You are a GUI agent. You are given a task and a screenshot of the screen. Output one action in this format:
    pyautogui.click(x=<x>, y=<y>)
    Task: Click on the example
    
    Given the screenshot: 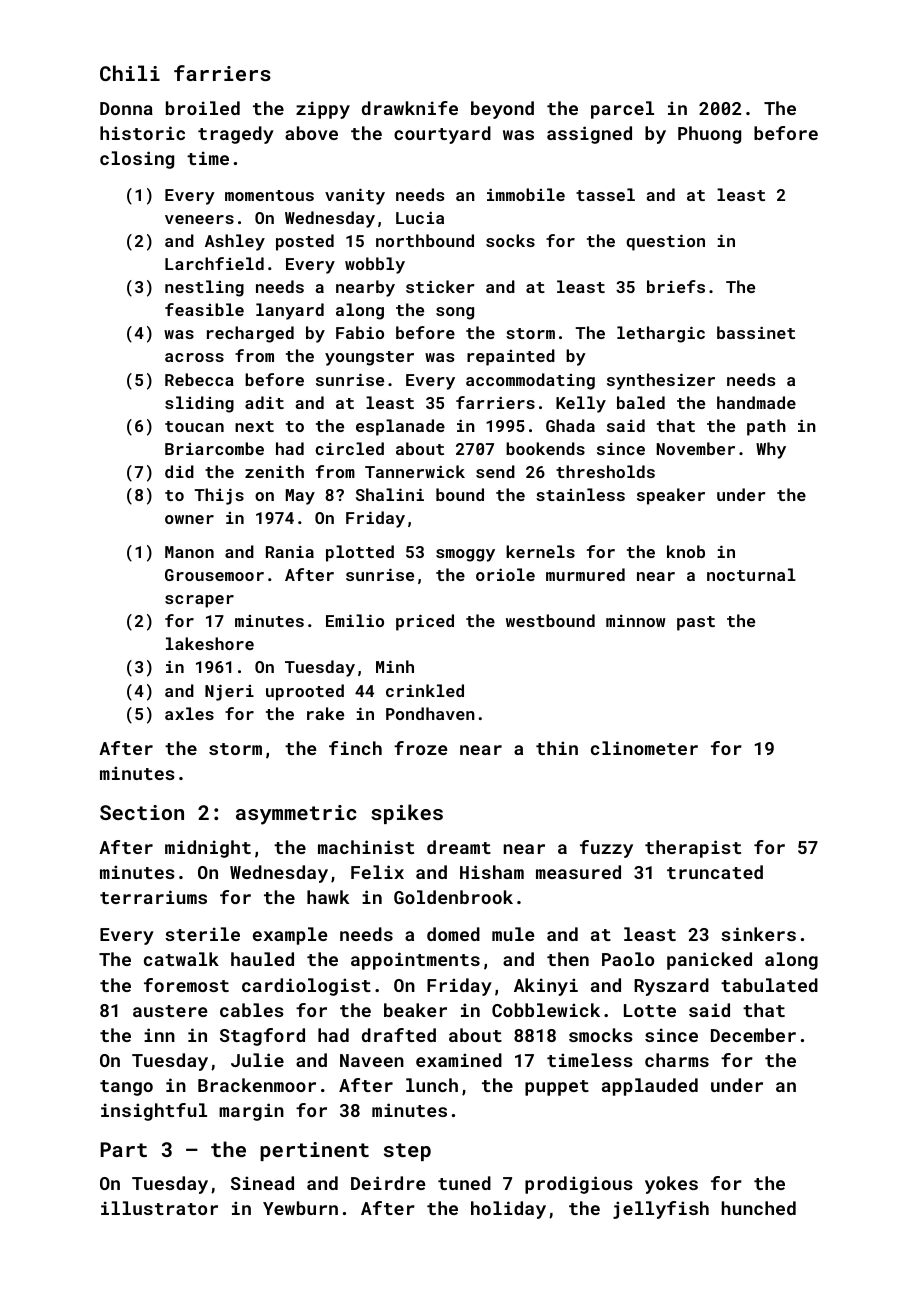 What is the action you would take?
    pyautogui.click(x=290, y=936)
